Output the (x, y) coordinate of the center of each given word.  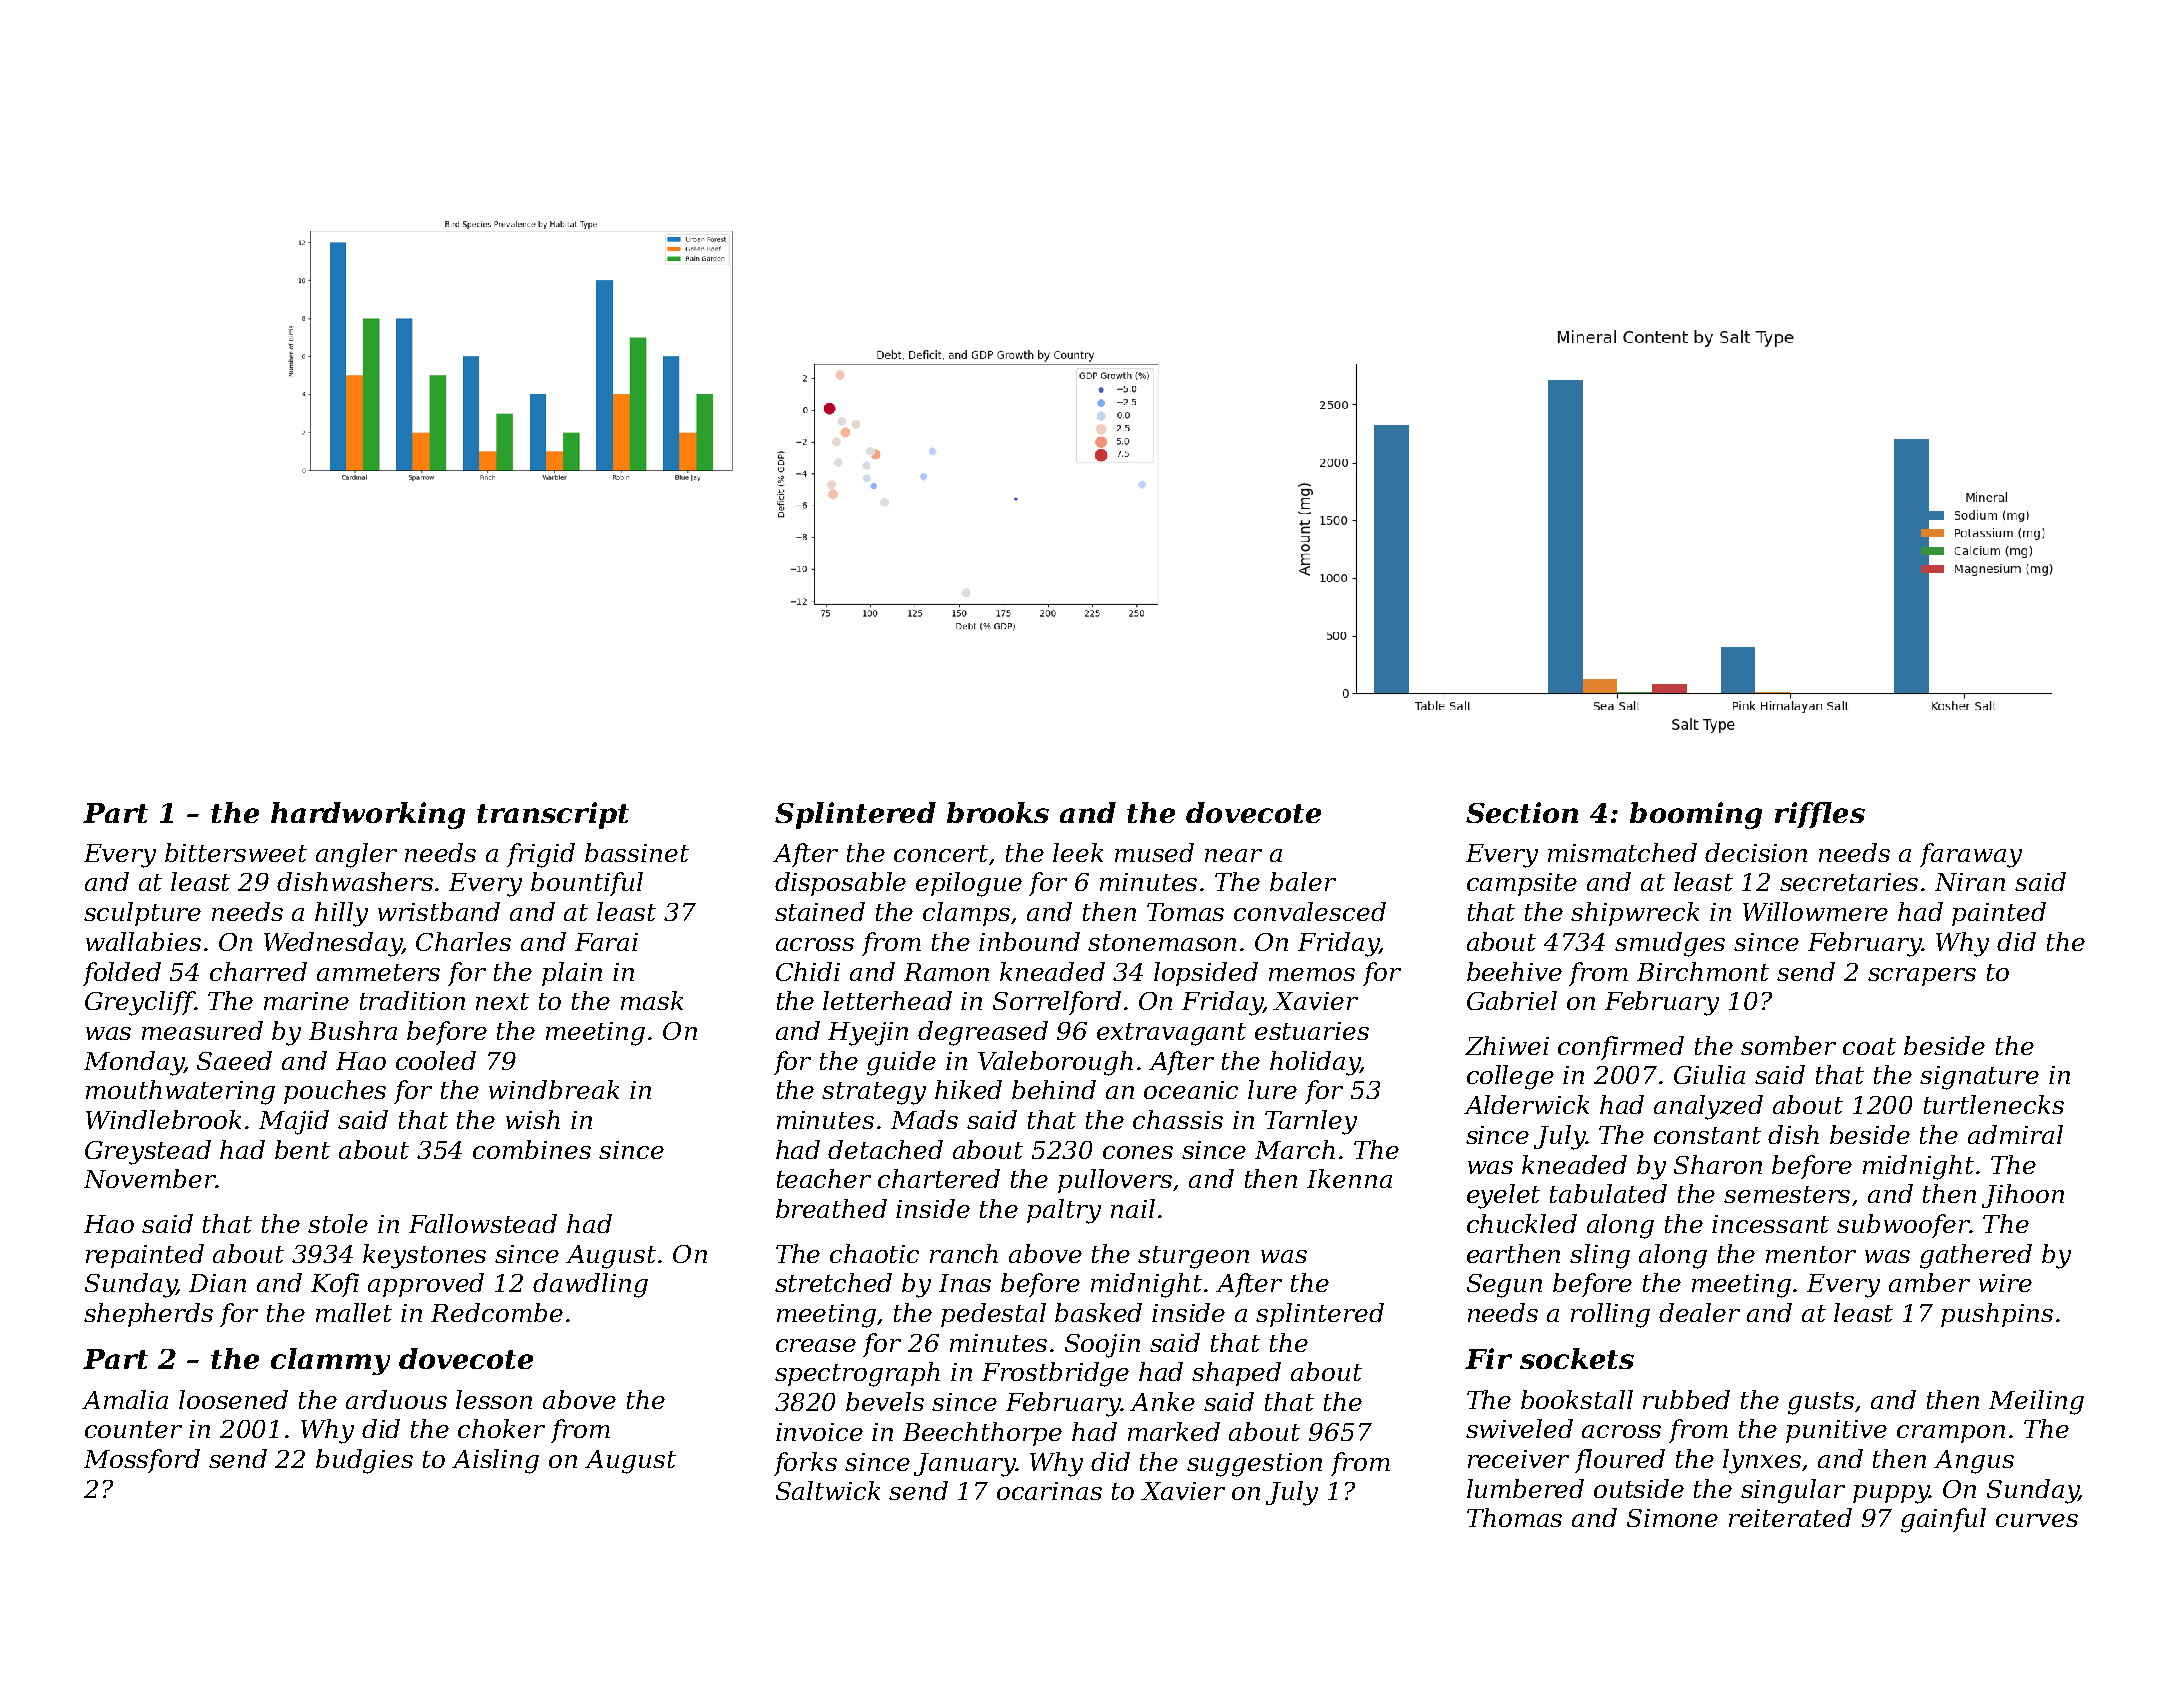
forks (805, 1464)
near (1233, 855)
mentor (1811, 1254)
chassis (1178, 1119)
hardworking (368, 815)
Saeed (234, 1060)
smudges (1670, 944)
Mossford (142, 1461)
